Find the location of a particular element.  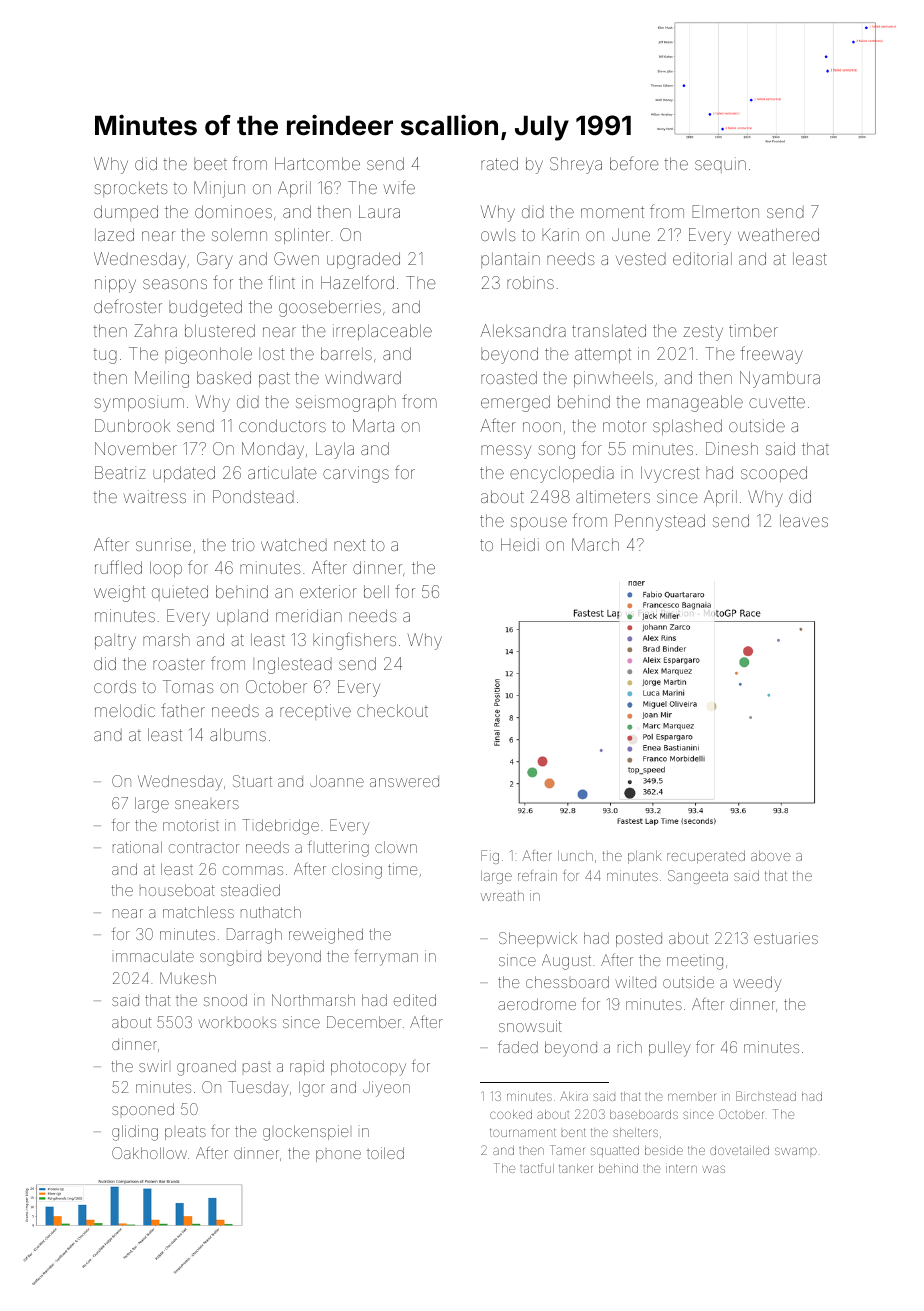

commas is located at coordinates (253, 870).
